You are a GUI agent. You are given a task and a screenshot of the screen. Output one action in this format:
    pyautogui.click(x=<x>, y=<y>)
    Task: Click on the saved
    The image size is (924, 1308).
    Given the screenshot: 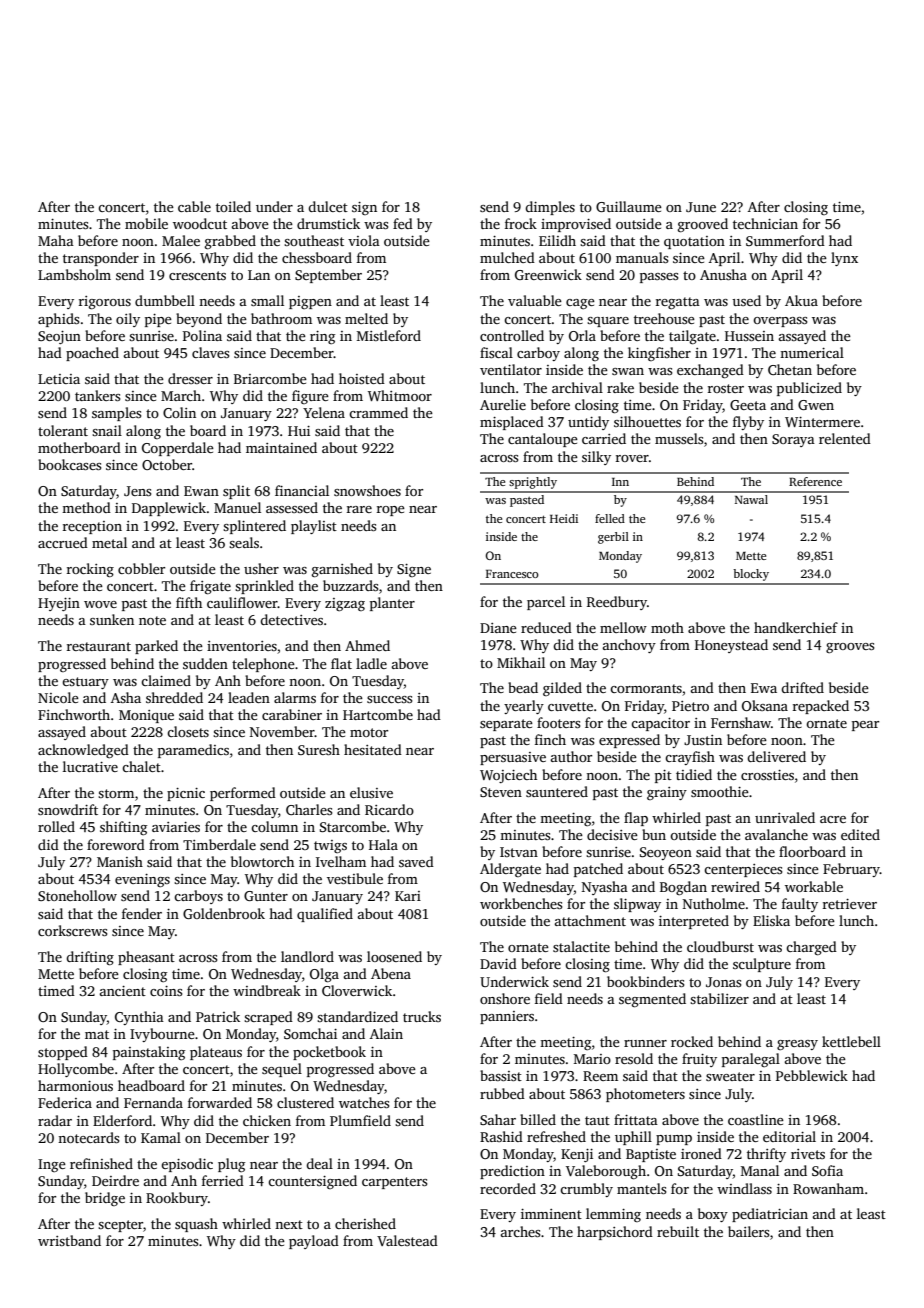 What is the action you would take?
    pyautogui.click(x=416, y=861)
